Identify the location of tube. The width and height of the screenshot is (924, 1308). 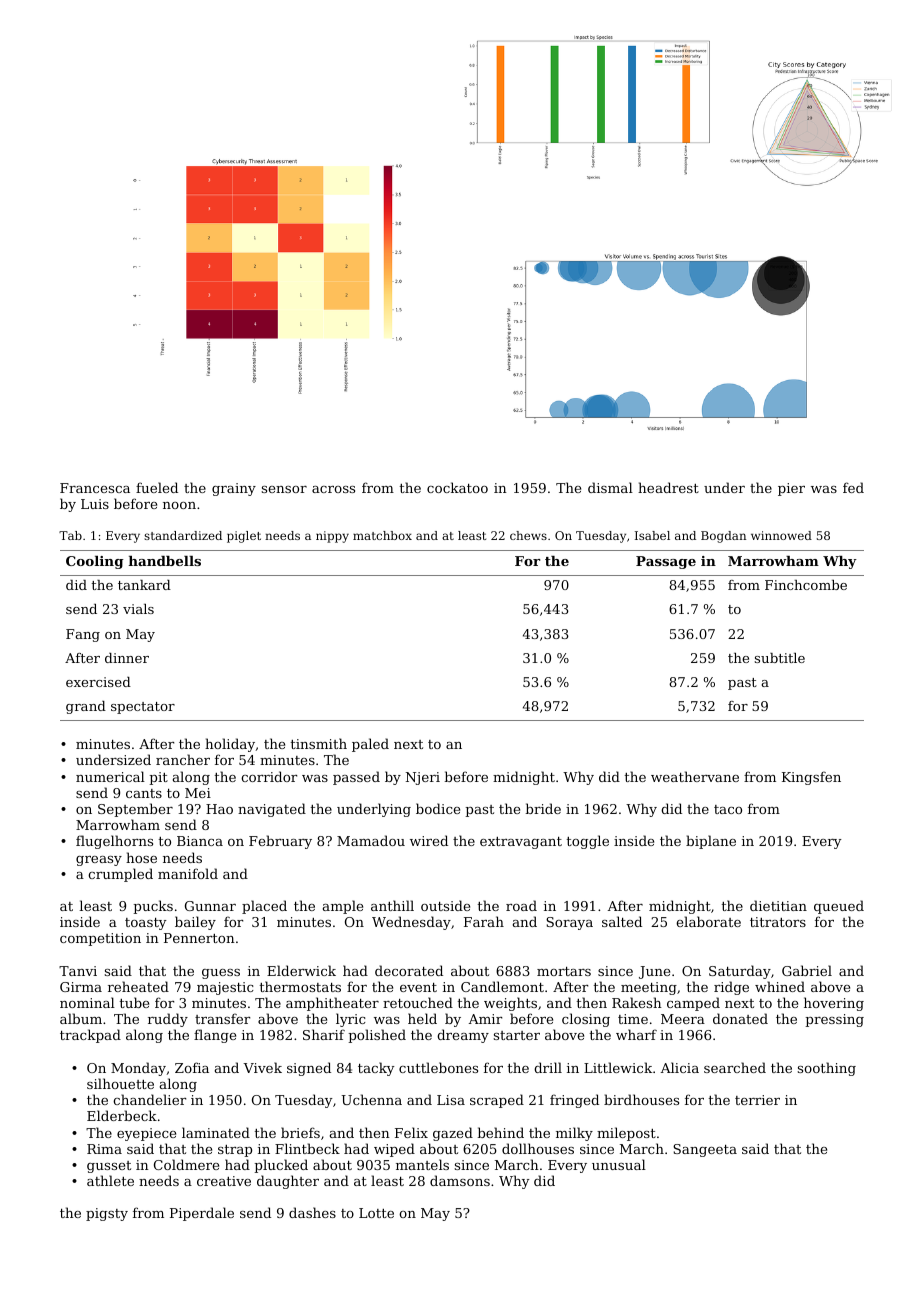
(134, 1002).
